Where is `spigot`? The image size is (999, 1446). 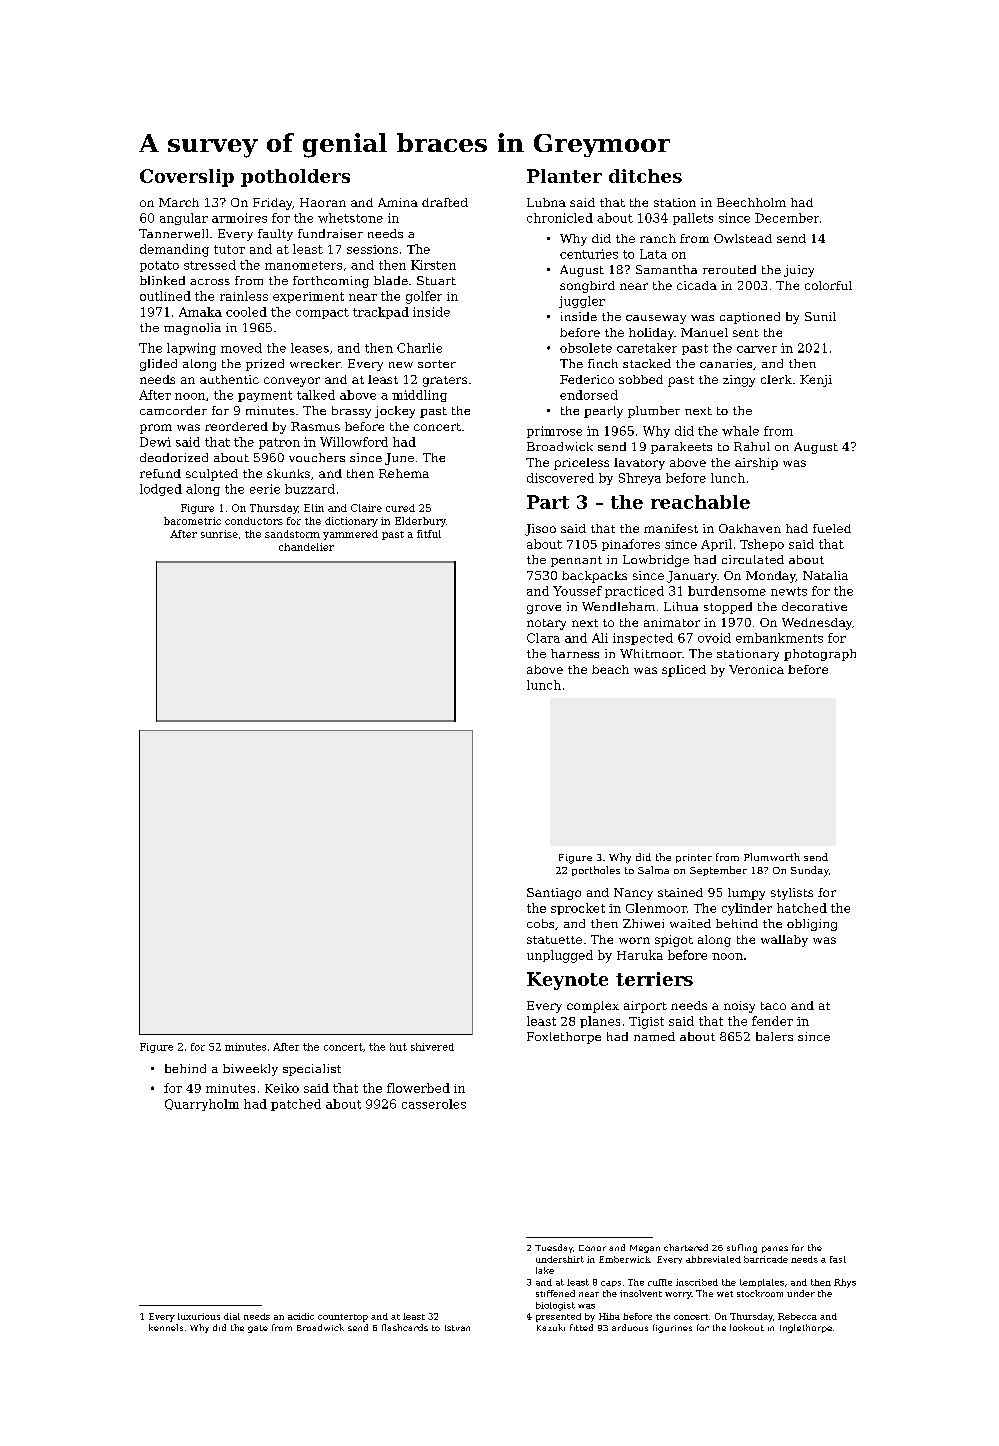 spigot is located at coordinates (674, 941).
